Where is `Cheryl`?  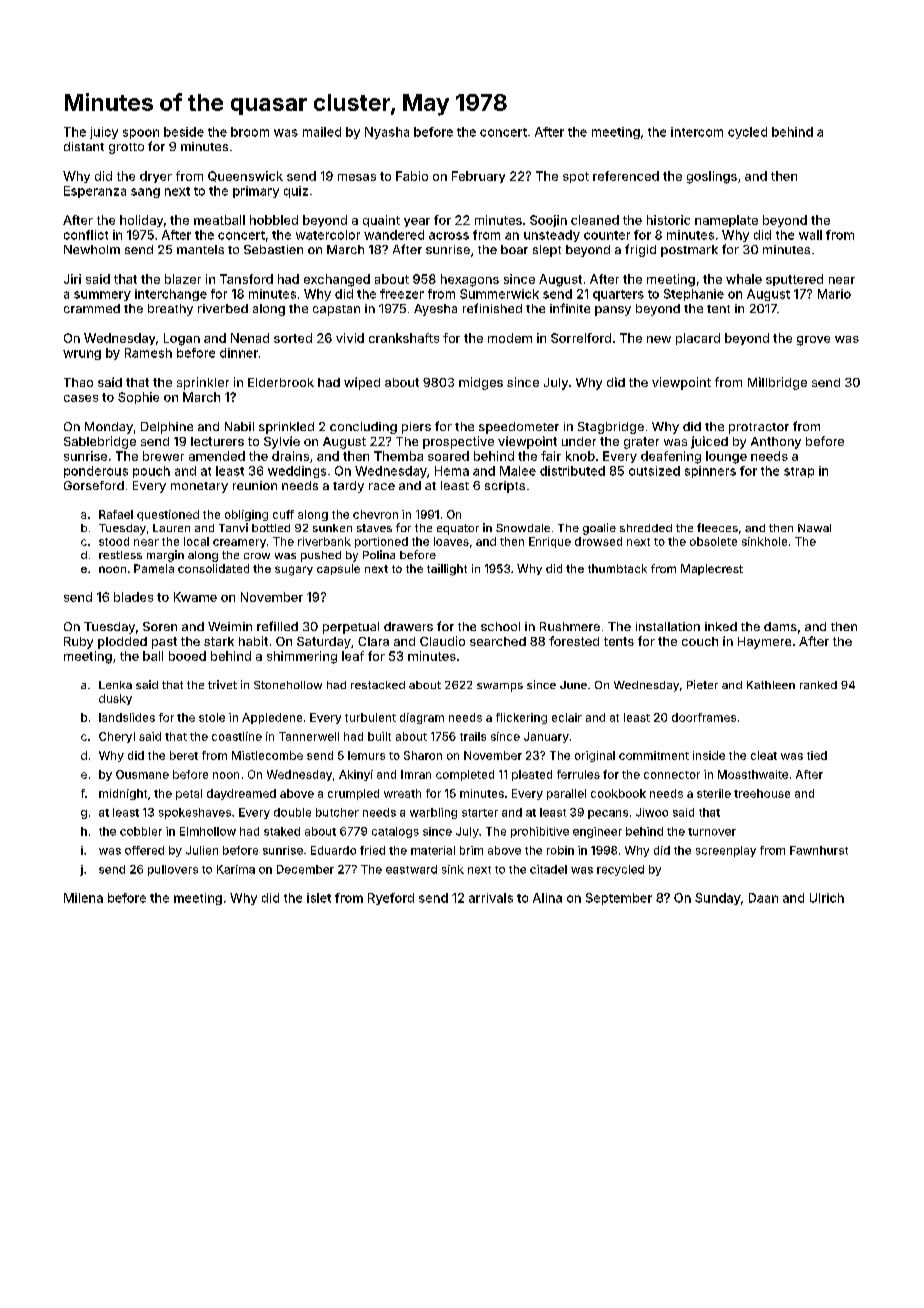
Cheryl is located at coordinates (117, 737).
